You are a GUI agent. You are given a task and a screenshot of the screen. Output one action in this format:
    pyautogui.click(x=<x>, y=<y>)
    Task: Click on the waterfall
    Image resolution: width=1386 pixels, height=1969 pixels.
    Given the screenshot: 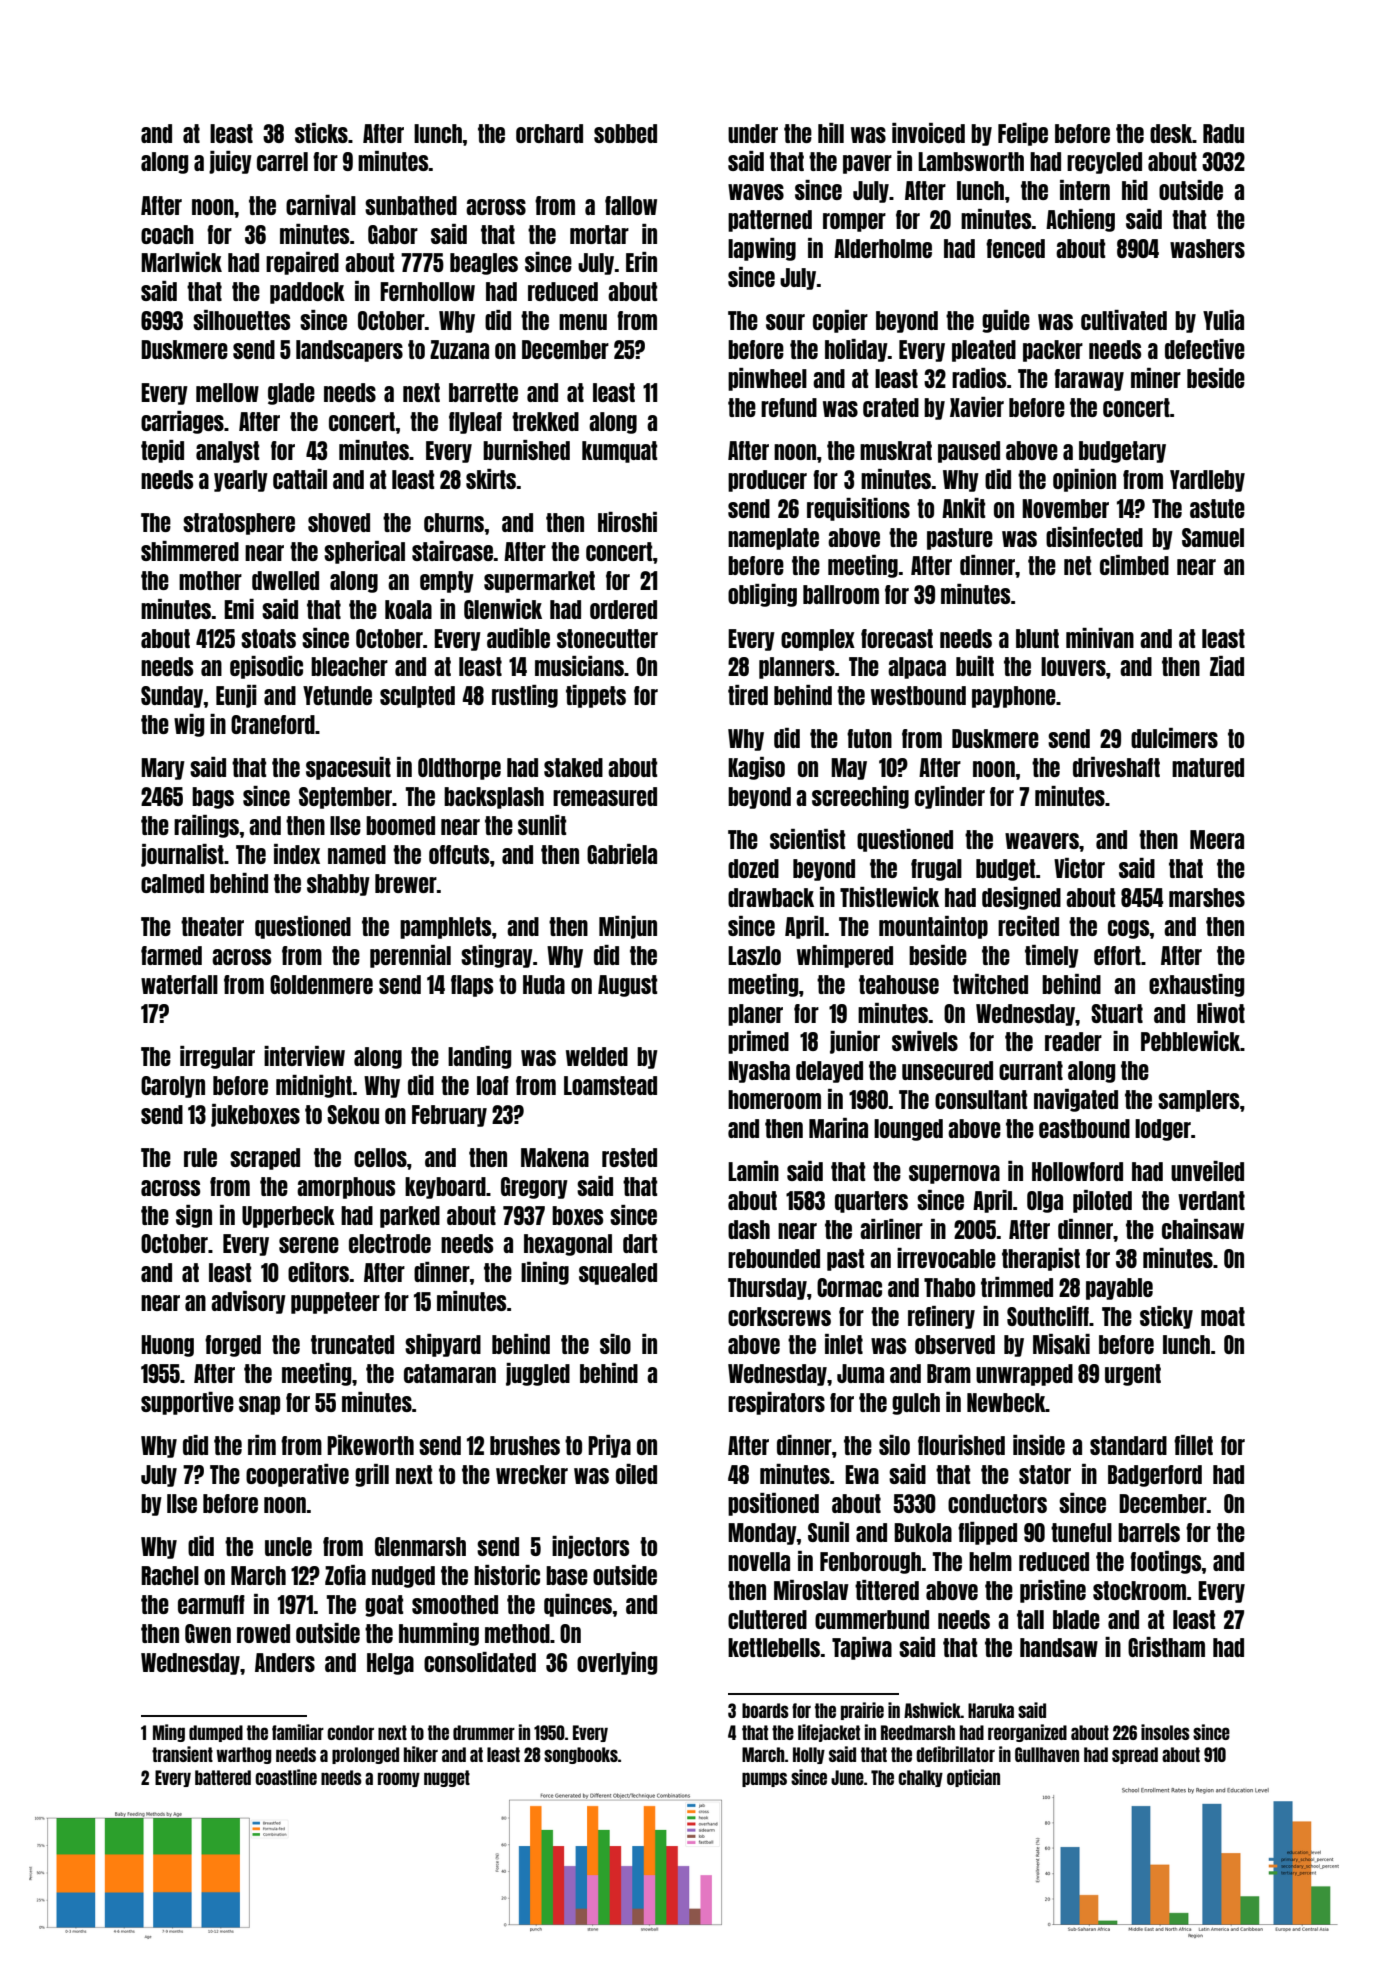 What is the action you would take?
    pyautogui.click(x=179, y=984)
